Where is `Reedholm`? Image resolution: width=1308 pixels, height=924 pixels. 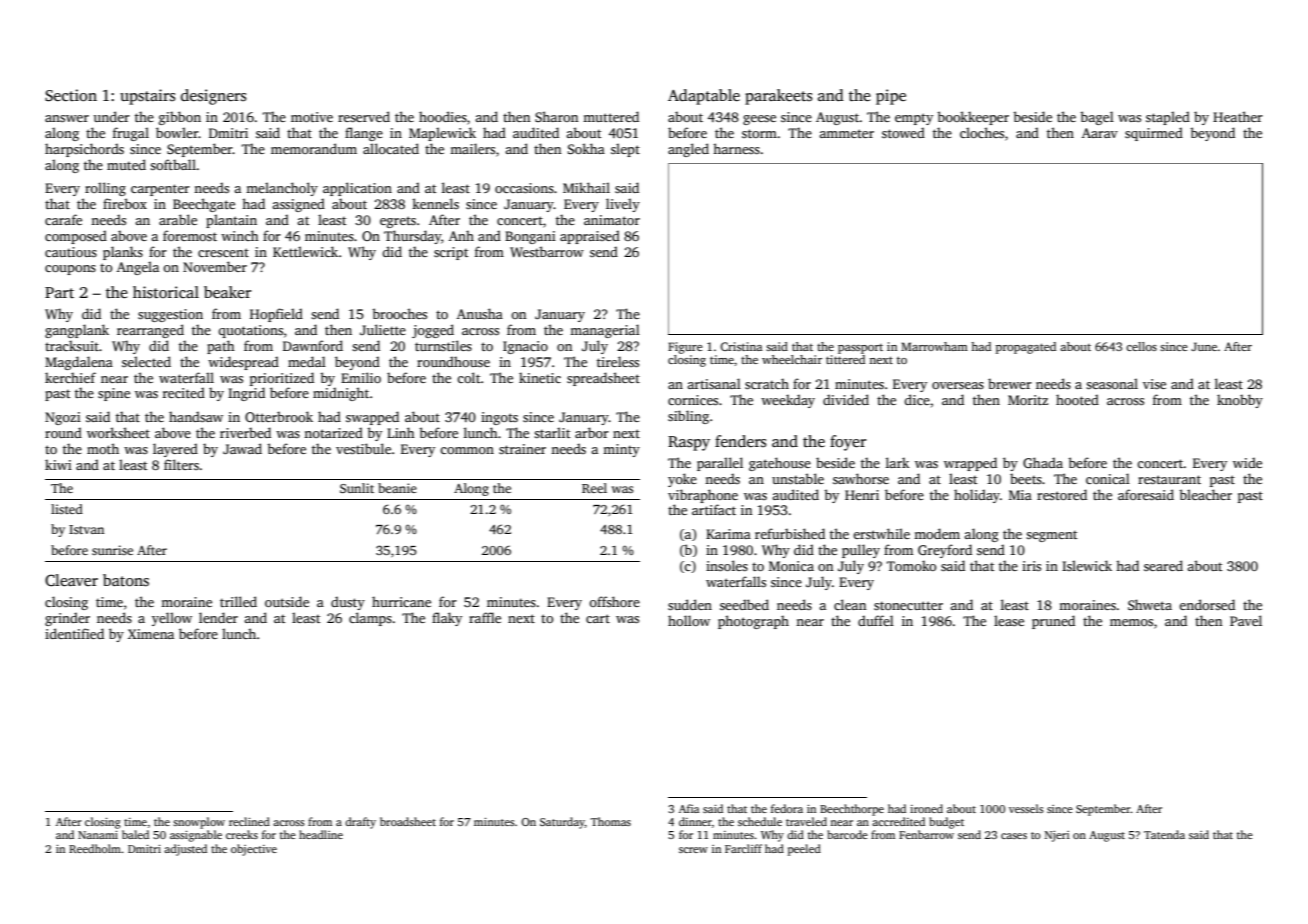
Reedholm is located at coordinates (95, 848).
